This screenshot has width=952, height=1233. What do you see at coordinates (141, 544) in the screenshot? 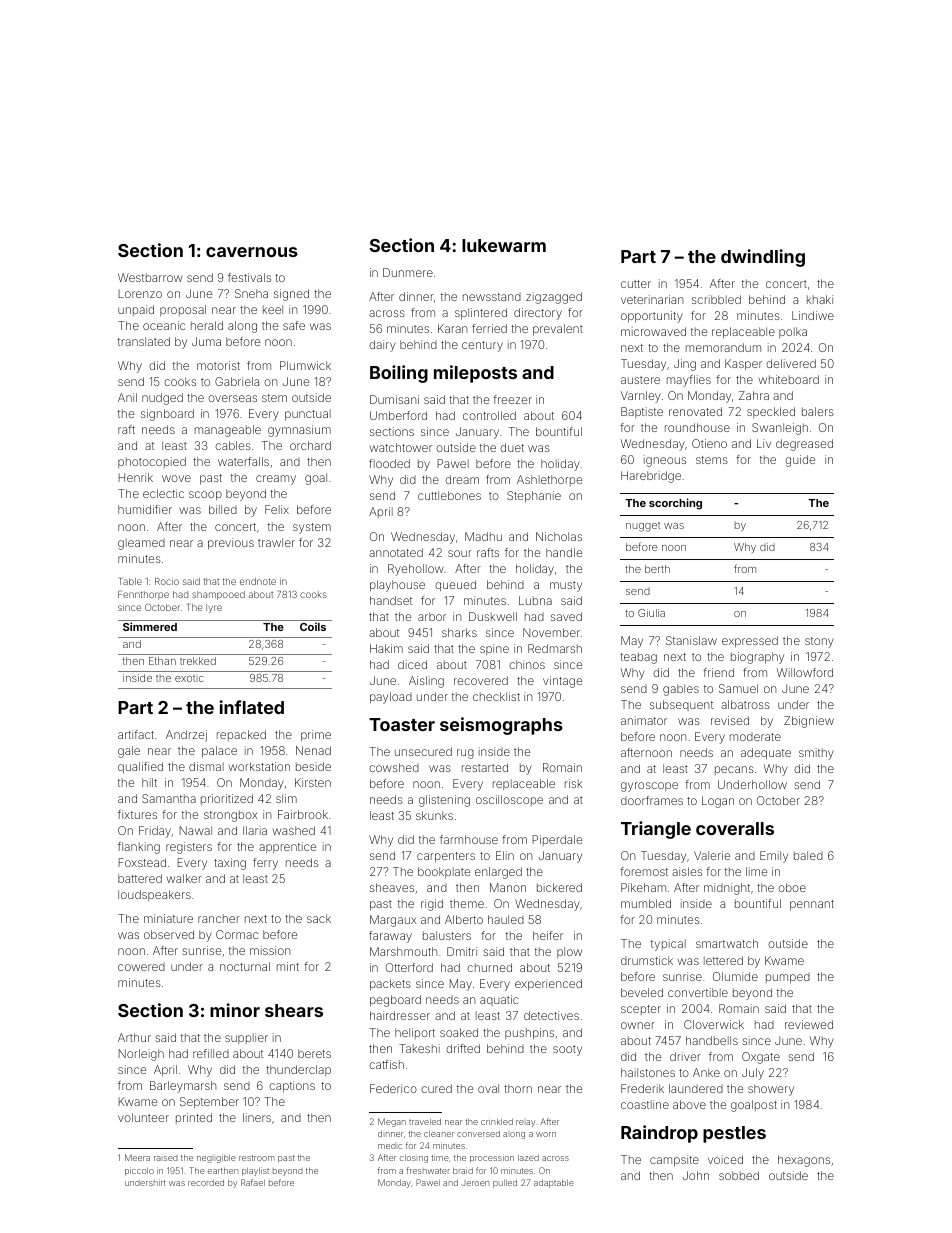
I see `gleamed` at bounding box center [141, 544].
